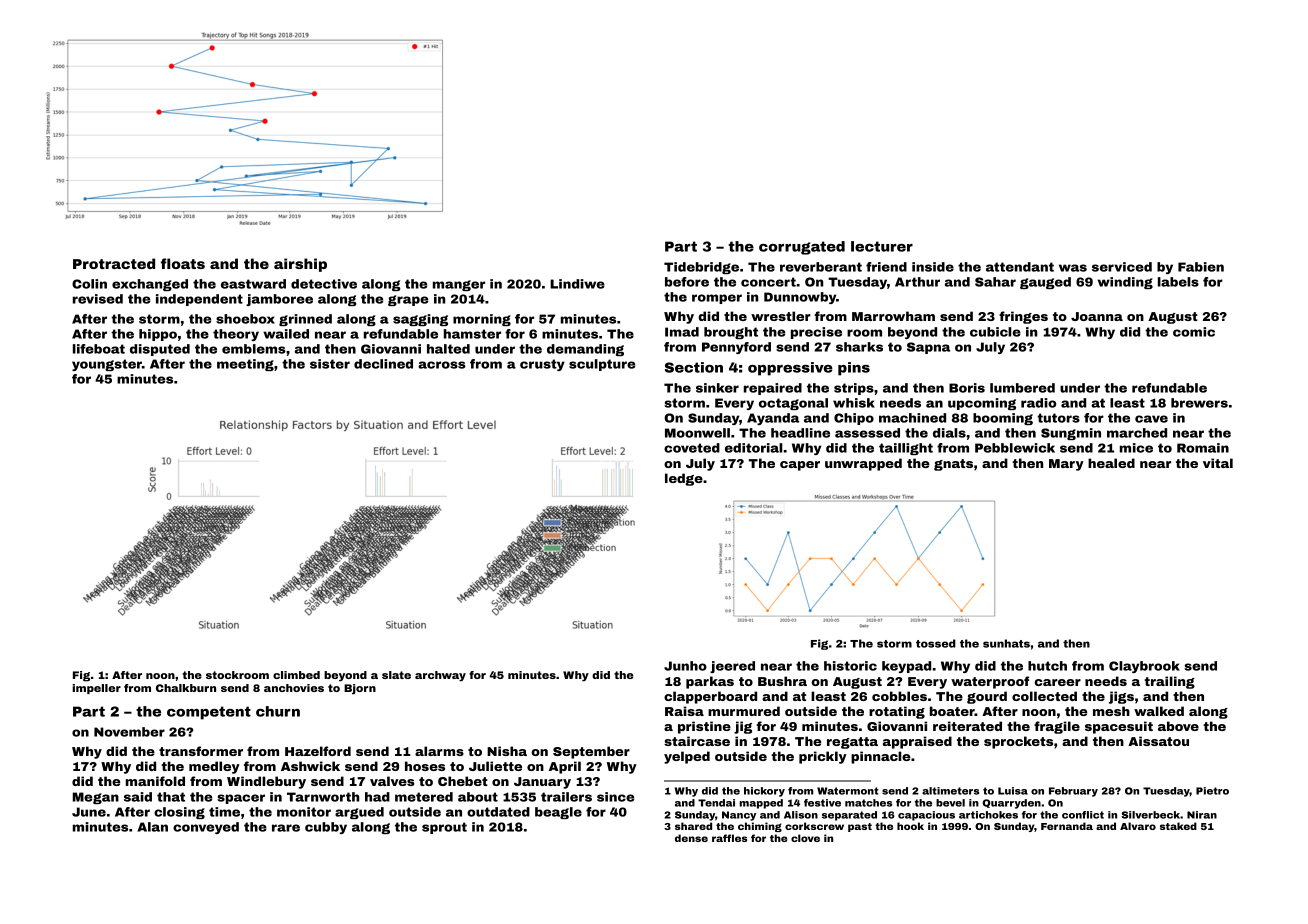 The width and height of the page is (1308, 924). What do you see at coordinates (684, 479) in the page?
I see `ledge` at bounding box center [684, 479].
